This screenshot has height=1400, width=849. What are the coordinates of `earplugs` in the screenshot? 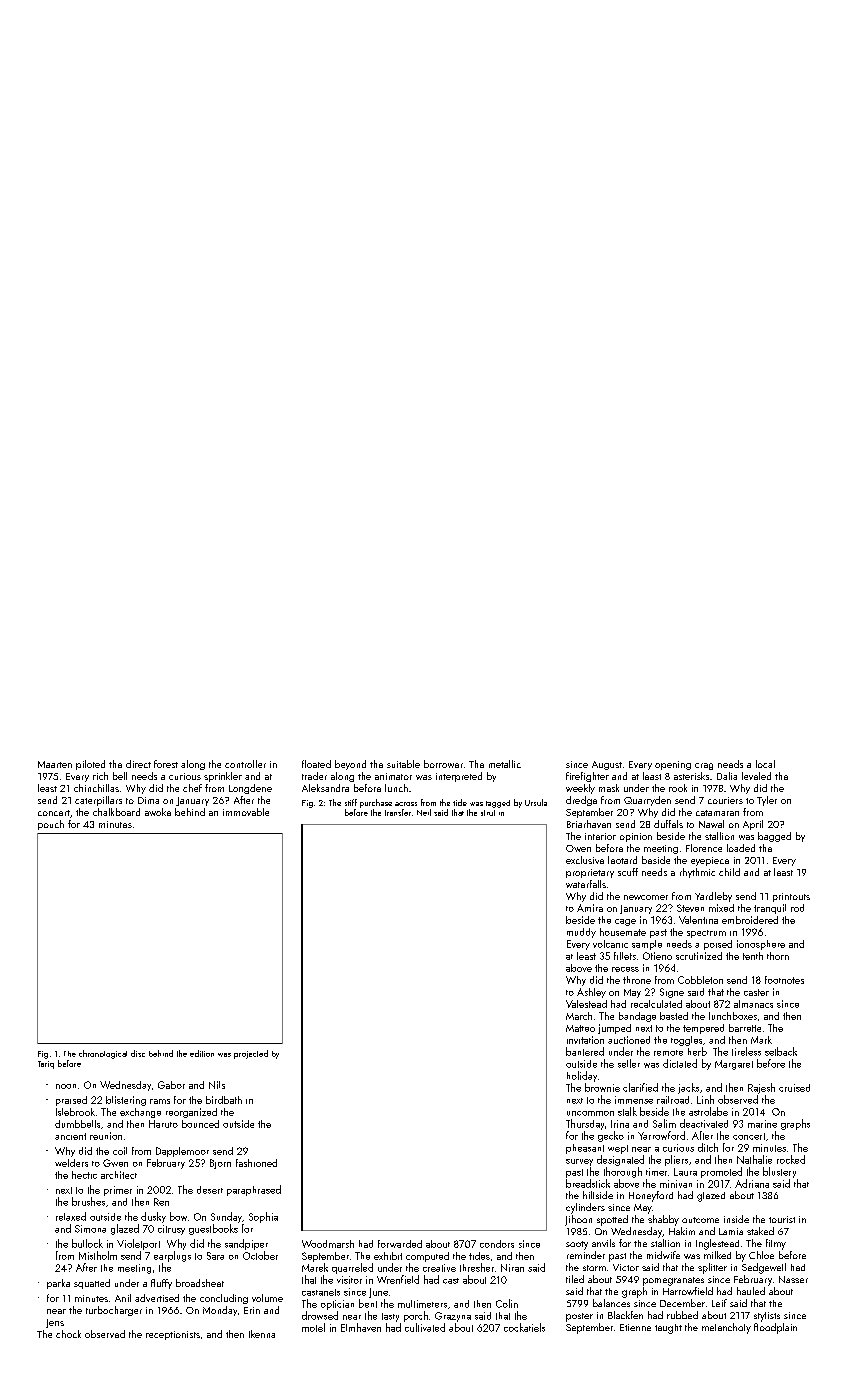 It's located at (172, 1256).
